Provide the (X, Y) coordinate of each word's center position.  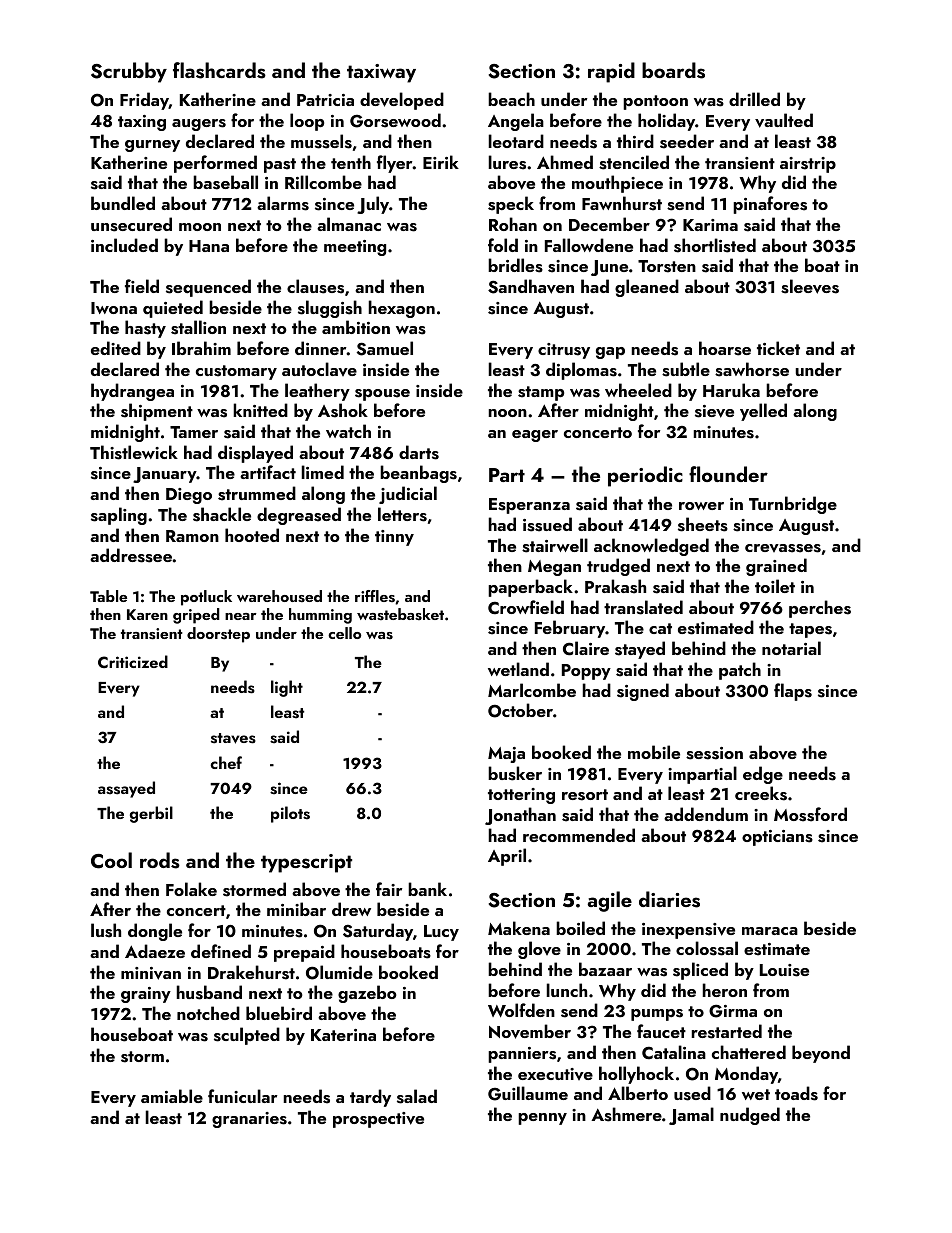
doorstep (218, 635)
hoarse (725, 348)
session (714, 753)
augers (199, 125)
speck (511, 205)
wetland (518, 669)
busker (515, 773)
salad (417, 1096)
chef (226, 762)
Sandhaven (531, 286)
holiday (666, 122)
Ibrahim (201, 348)
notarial (791, 648)
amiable (172, 1096)
